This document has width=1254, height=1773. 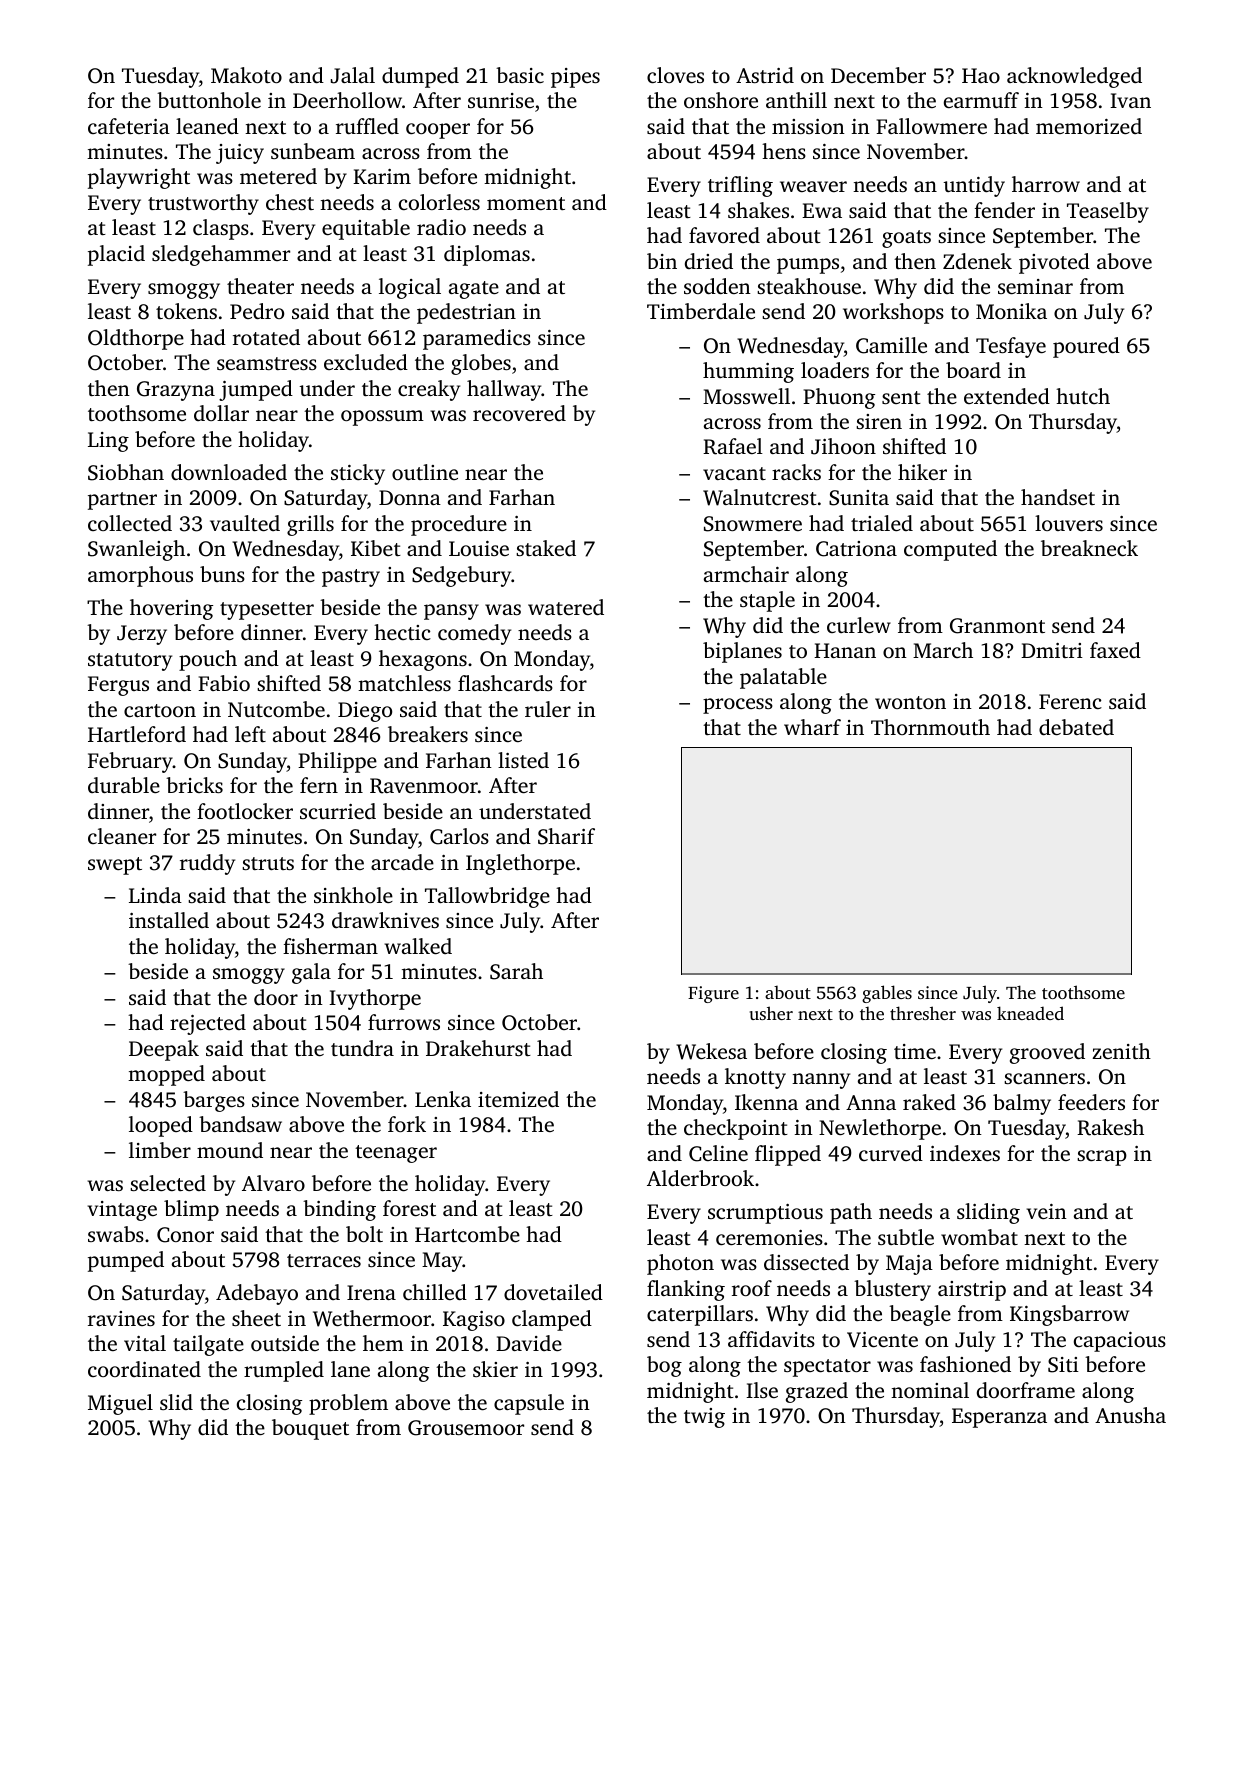 What do you see at coordinates (121, 1318) in the document?
I see `ravines` at bounding box center [121, 1318].
